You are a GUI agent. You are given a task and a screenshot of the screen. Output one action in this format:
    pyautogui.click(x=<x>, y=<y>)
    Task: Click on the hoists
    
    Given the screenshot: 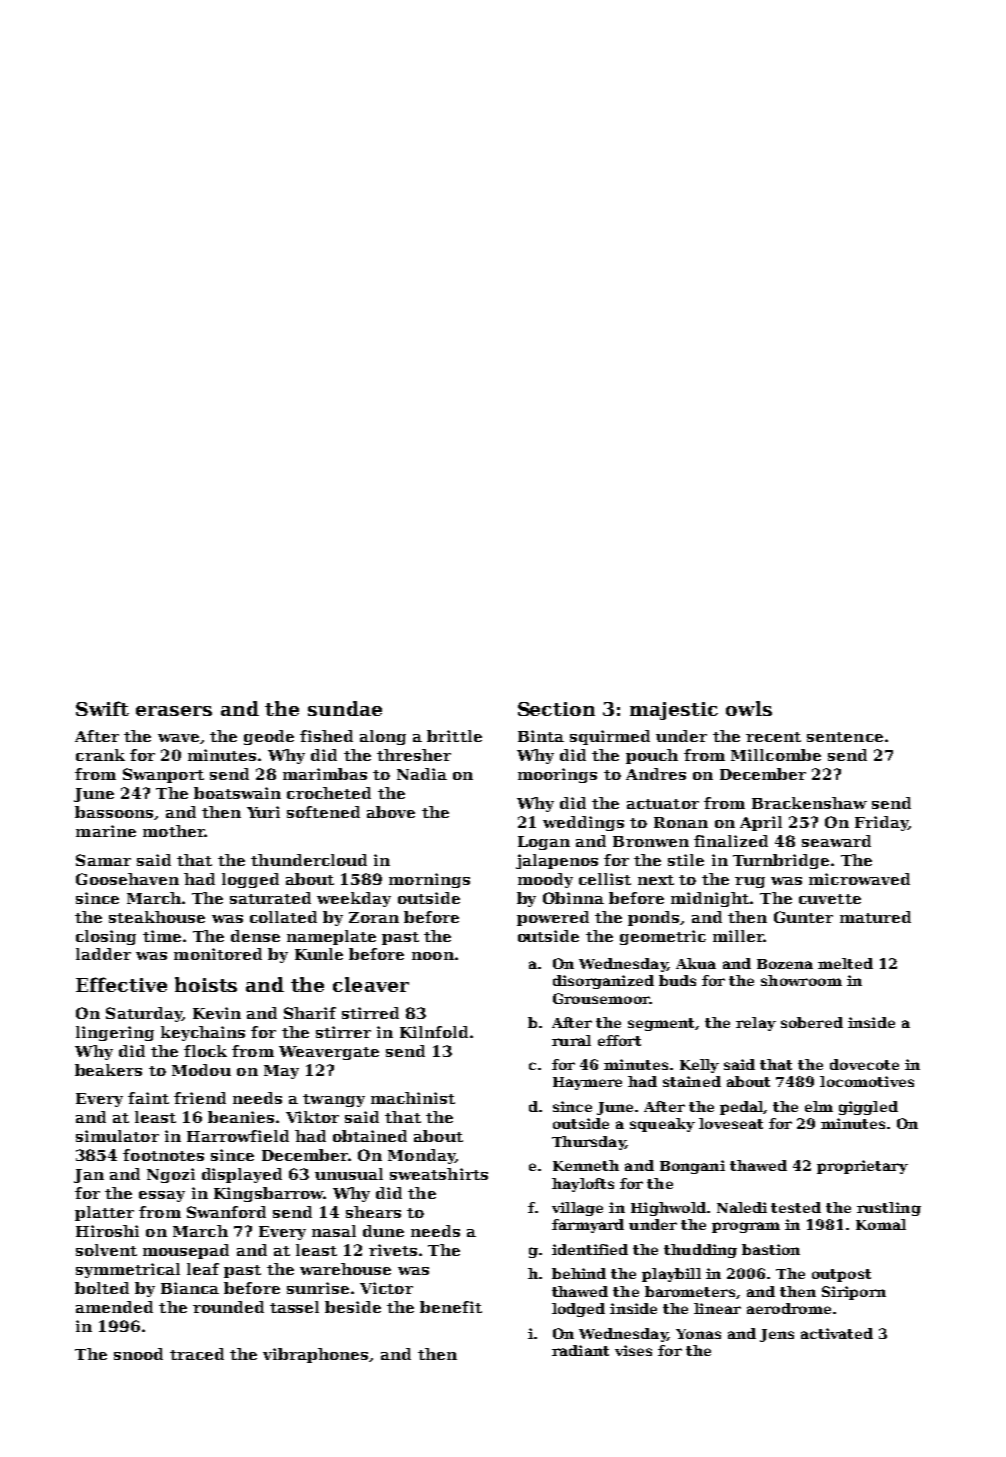 What is the action you would take?
    pyautogui.click(x=206, y=984)
